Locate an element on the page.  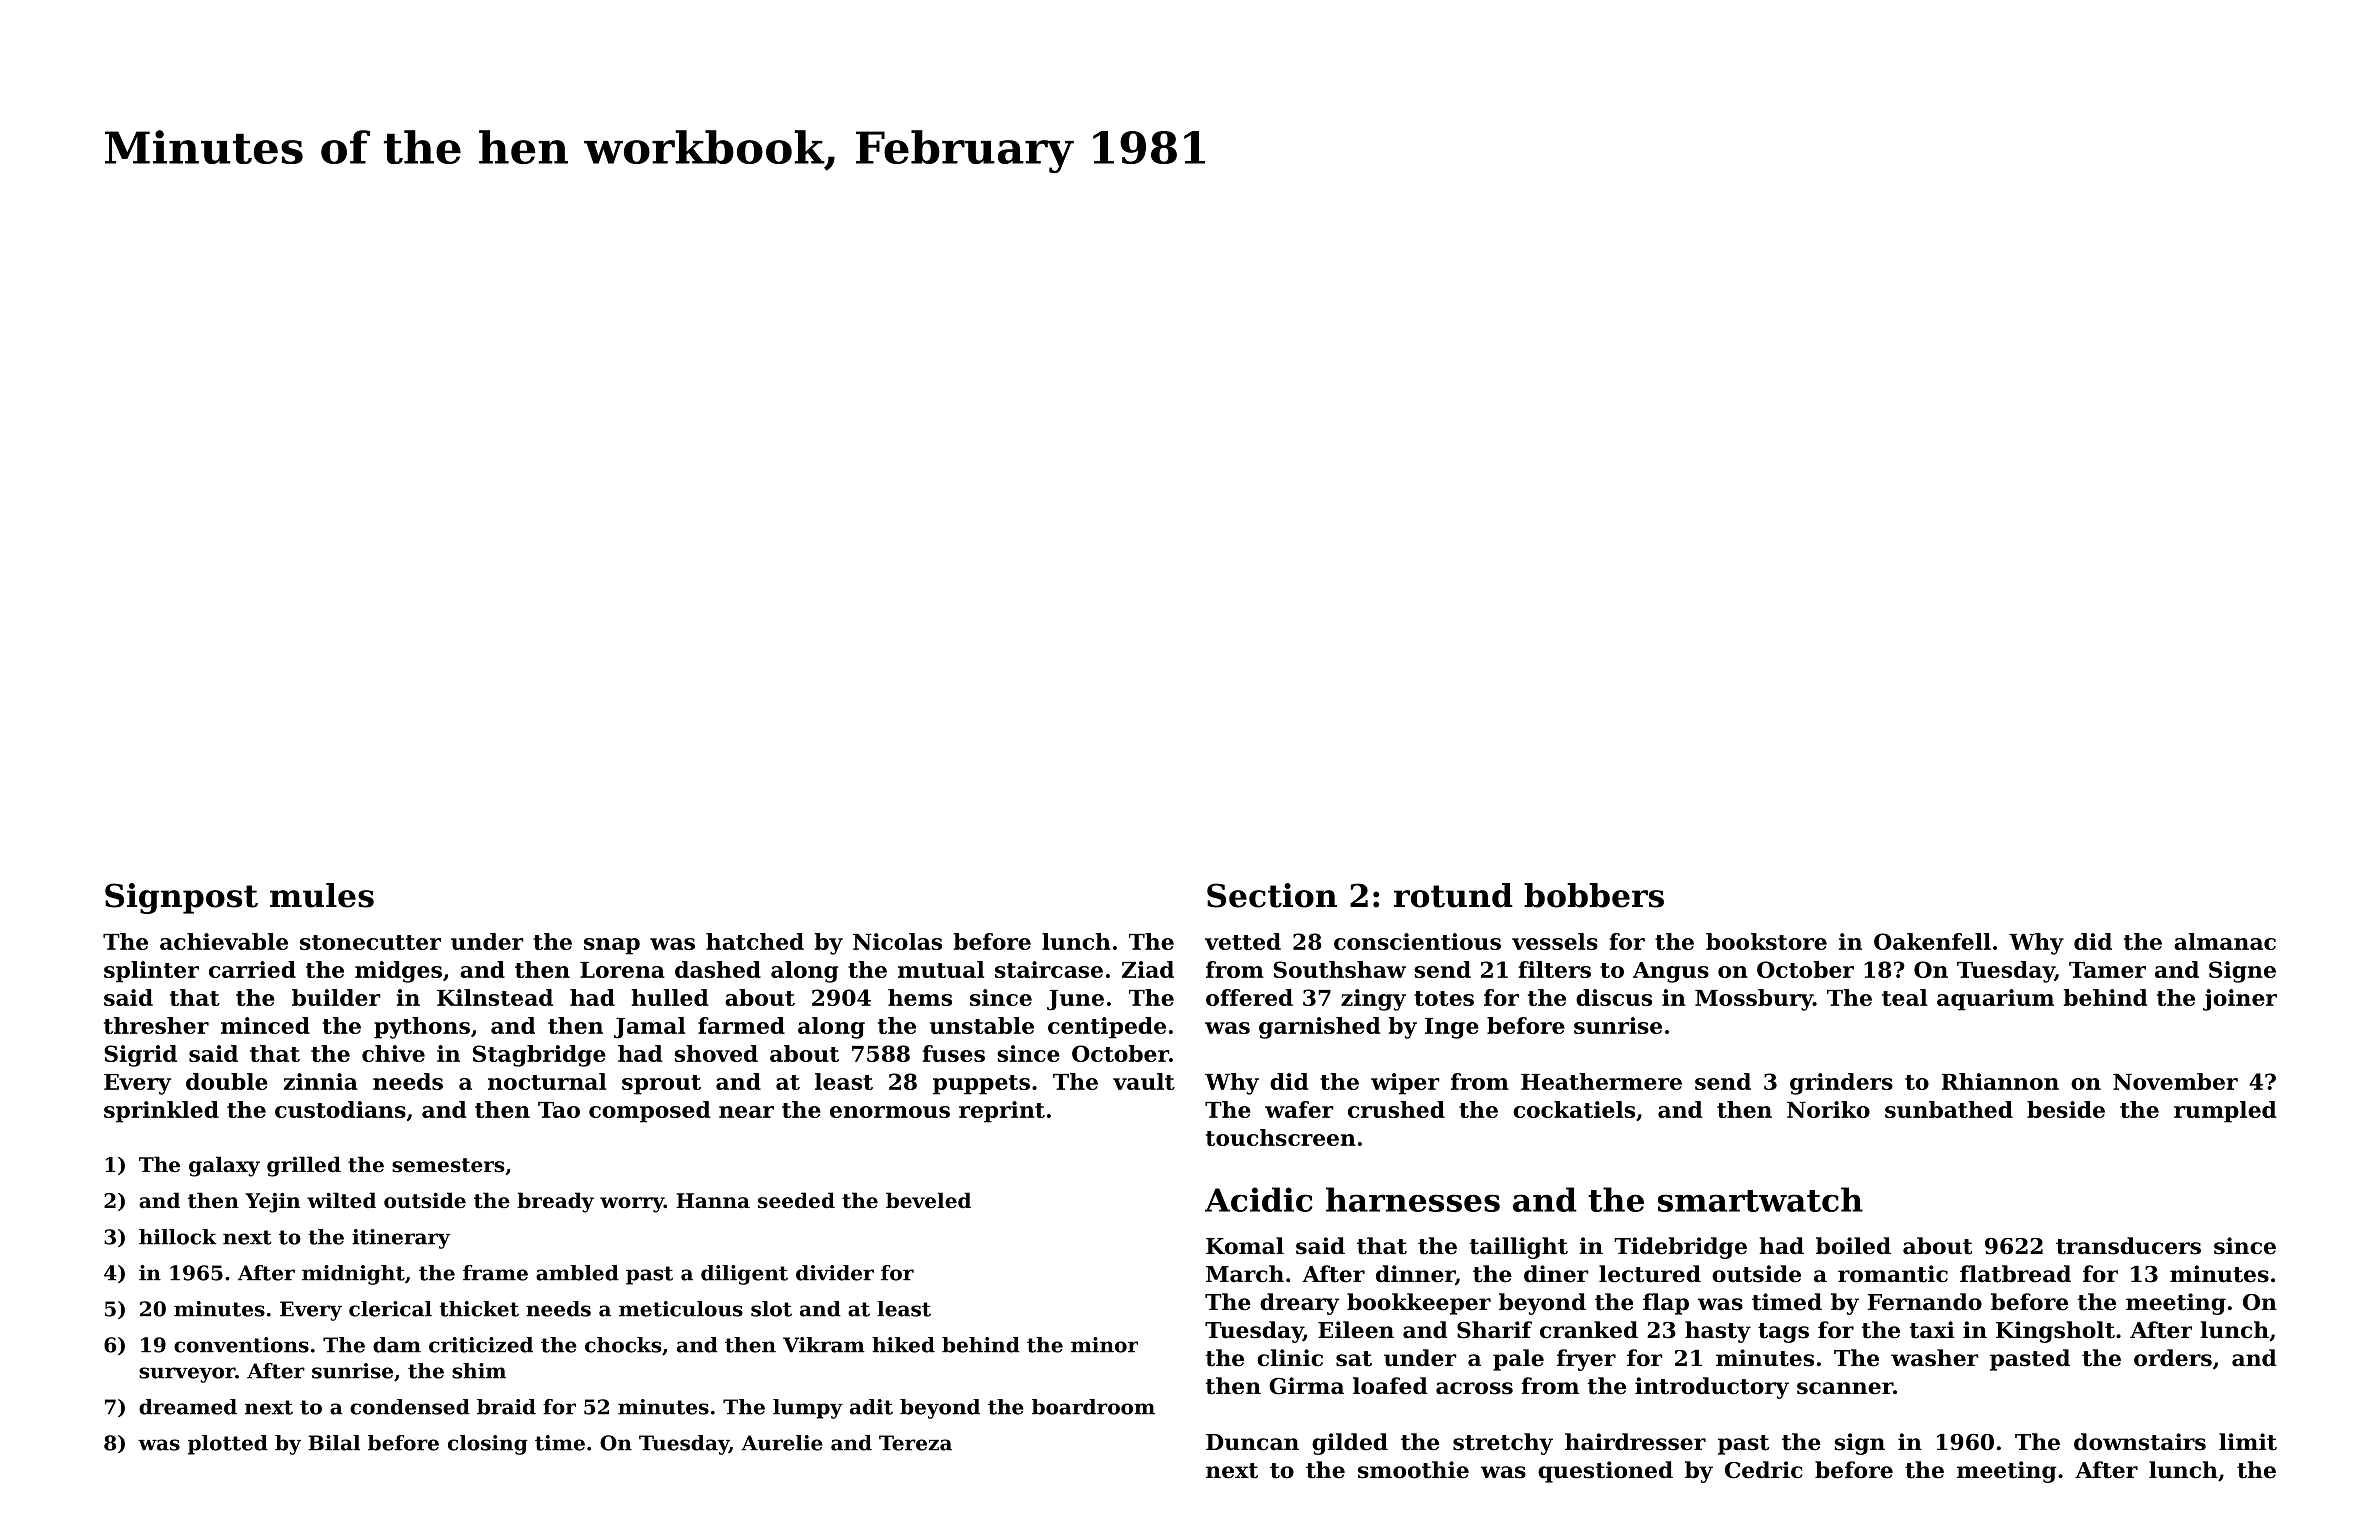
hulled is located at coordinates (669, 997).
